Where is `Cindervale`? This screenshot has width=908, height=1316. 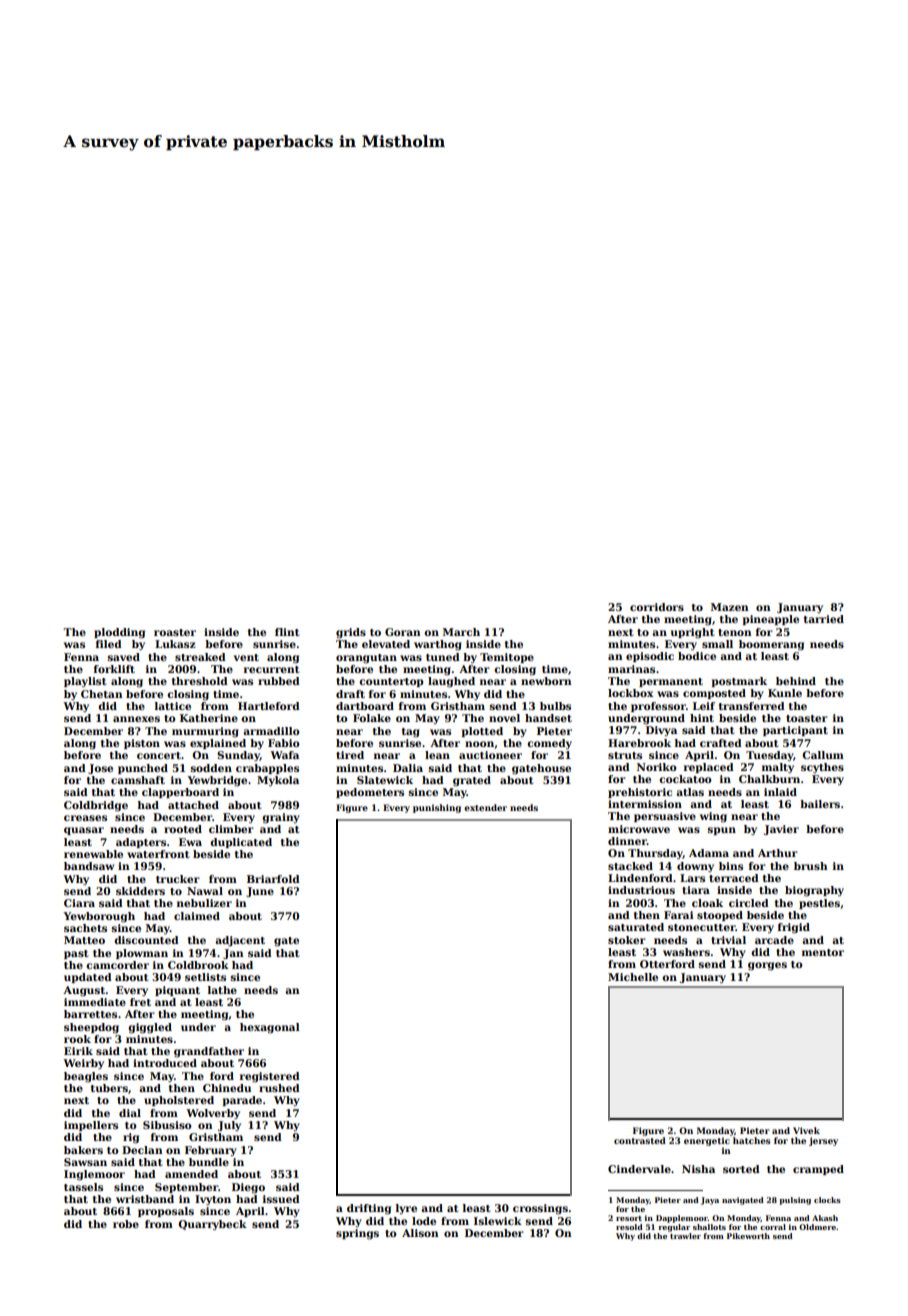
Cindervale is located at coordinates (639, 1169).
